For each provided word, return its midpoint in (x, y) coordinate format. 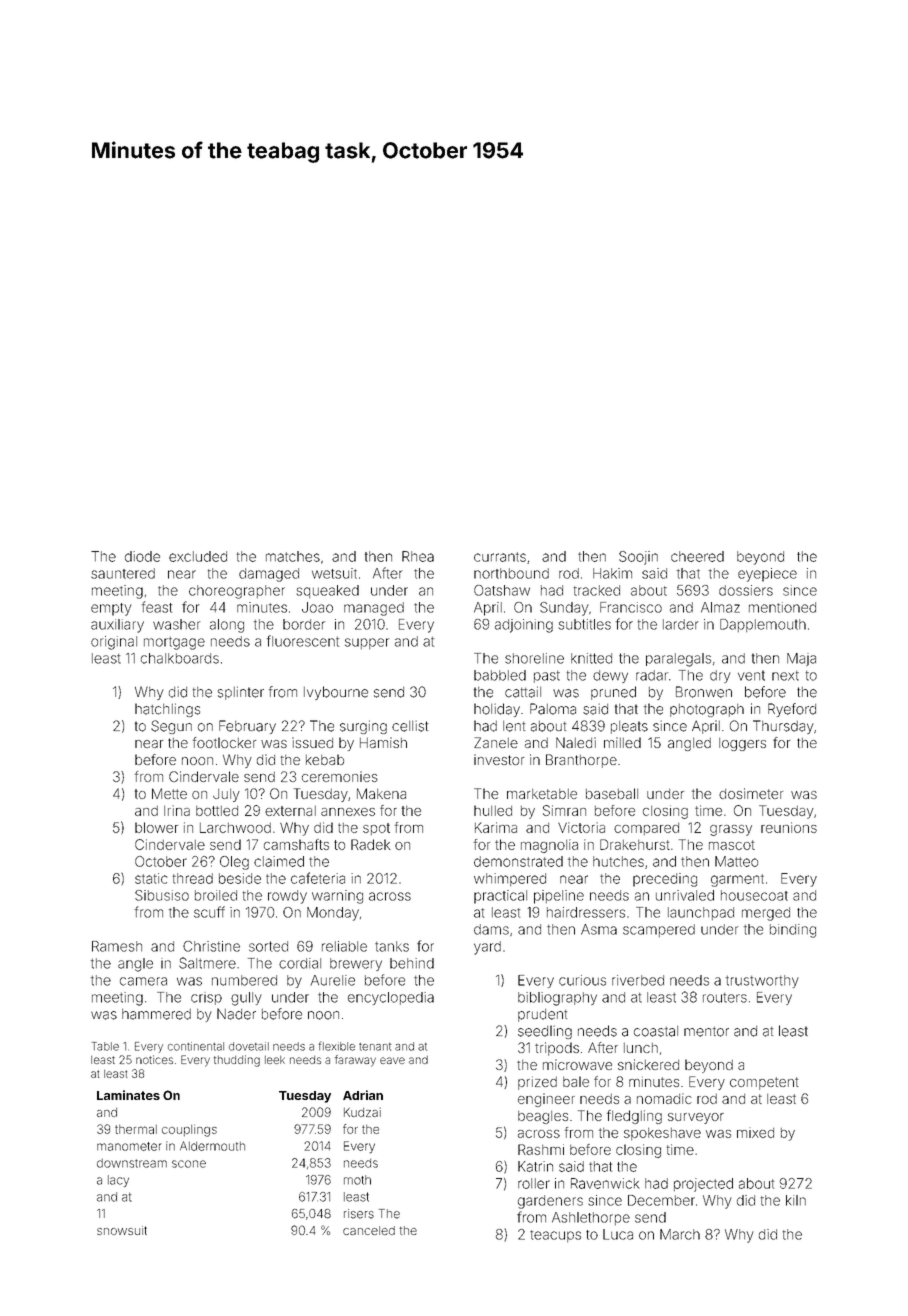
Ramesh (117, 946)
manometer (129, 1146)
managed (374, 609)
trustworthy (762, 981)
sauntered (123, 573)
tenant (375, 1047)
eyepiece (767, 575)
